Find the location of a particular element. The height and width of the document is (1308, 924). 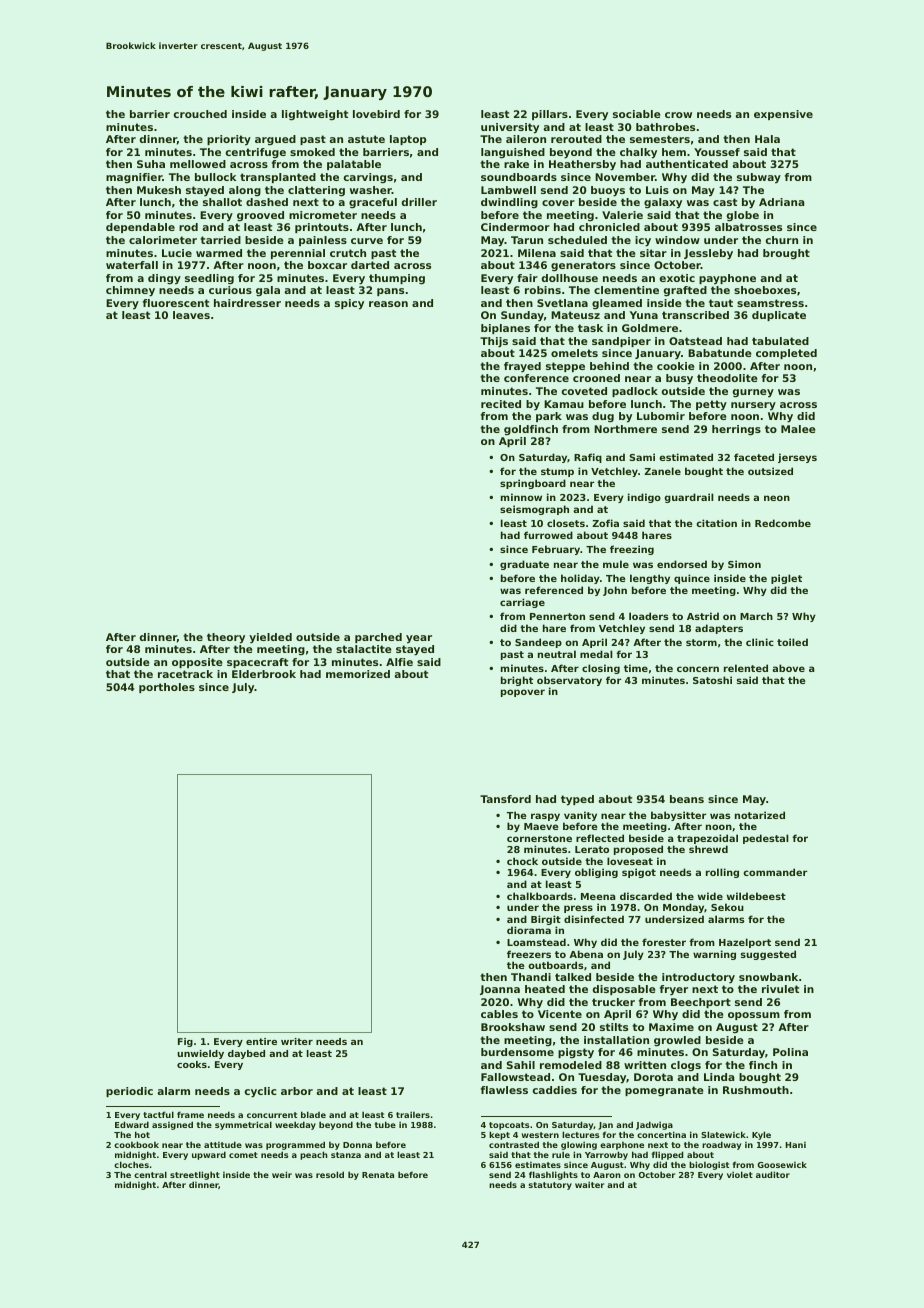

Goosewick is located at coordinates (782, 1164).
